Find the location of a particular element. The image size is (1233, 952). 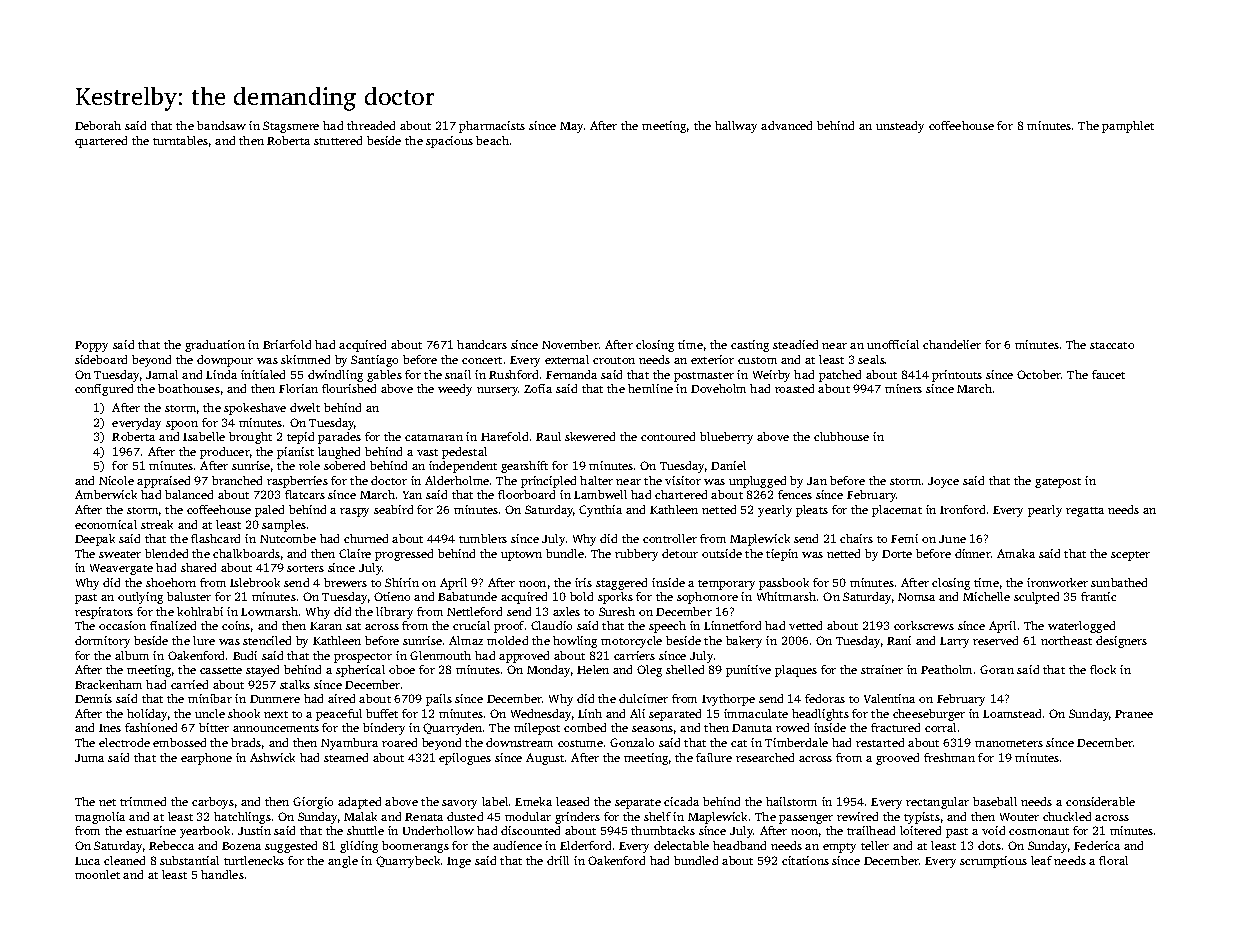

speech is located at coordinates (667, 627).
